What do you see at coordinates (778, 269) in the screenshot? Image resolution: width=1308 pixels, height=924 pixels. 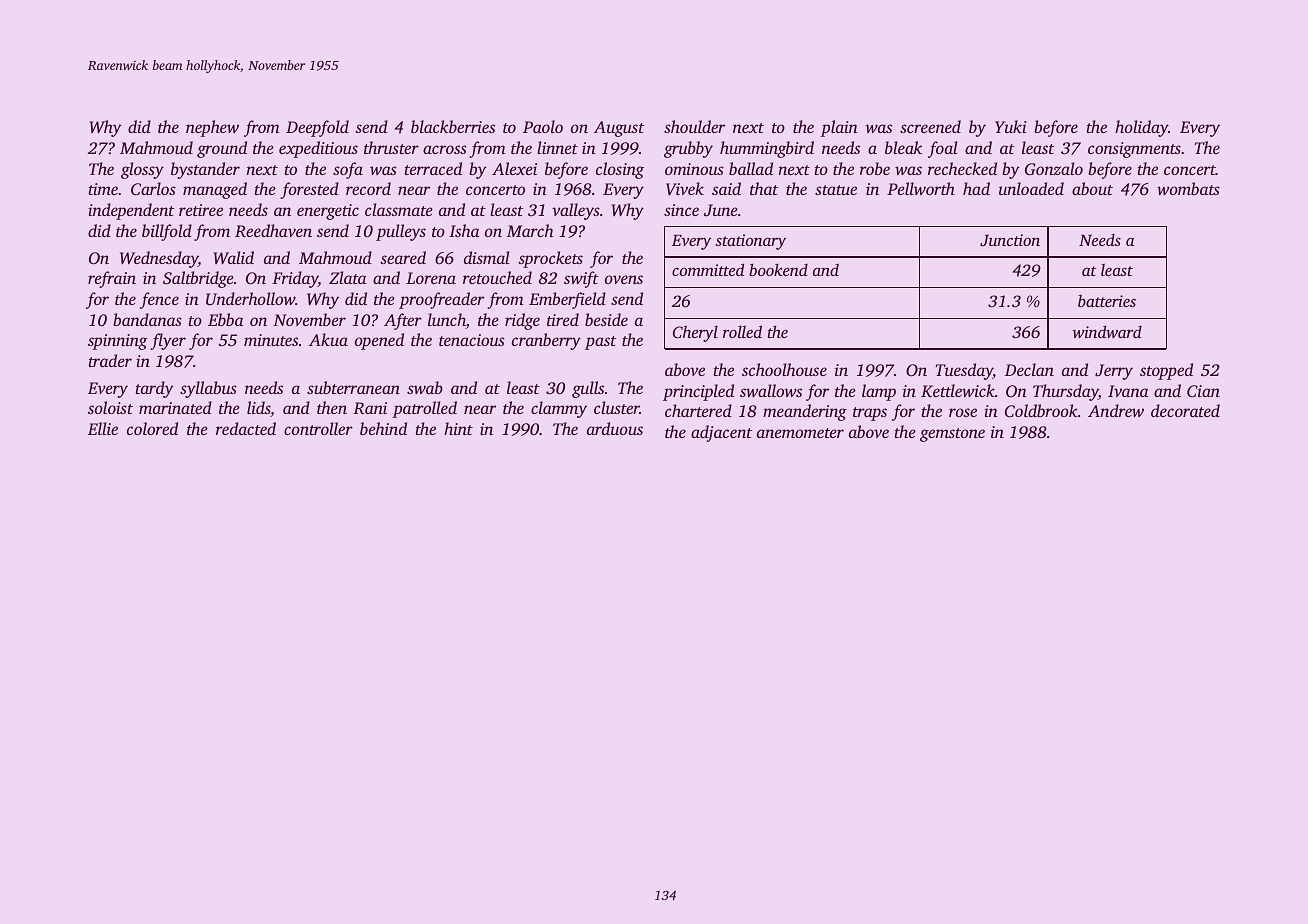 I see `bookend` at bounding box center [778, 269].
